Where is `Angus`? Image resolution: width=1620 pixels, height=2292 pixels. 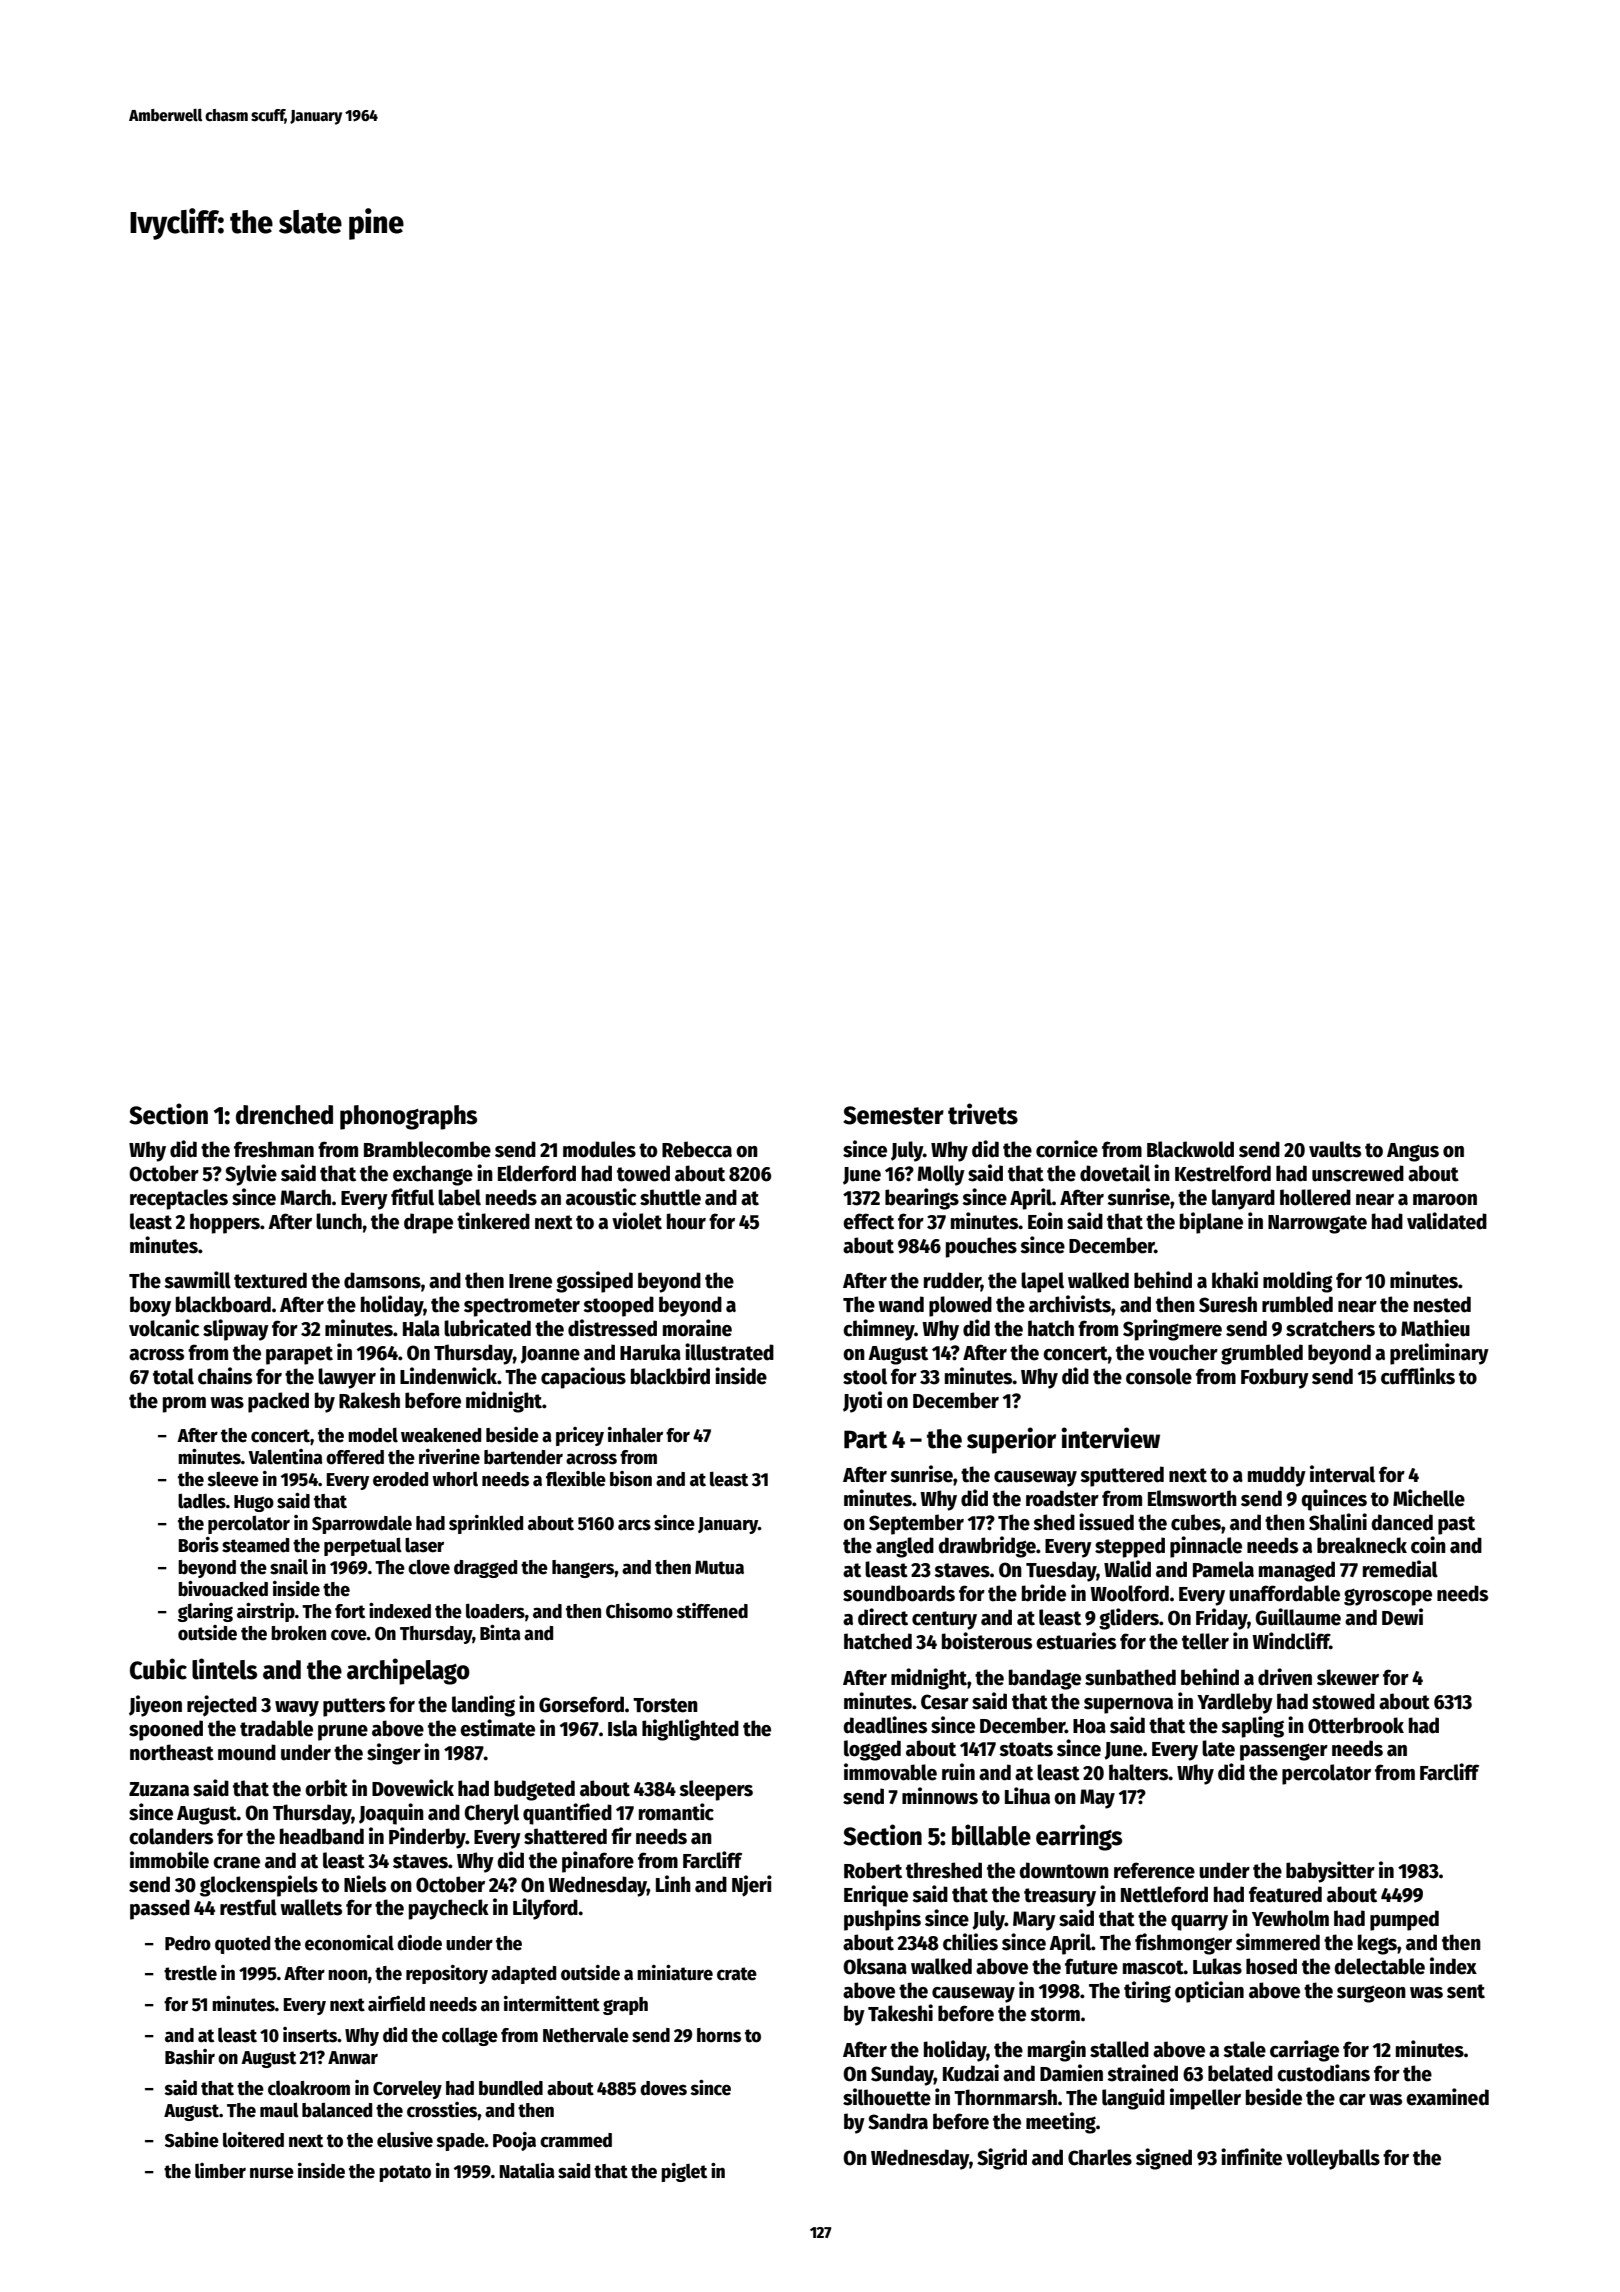 Angus is located at coordinates (1413, 1152).
